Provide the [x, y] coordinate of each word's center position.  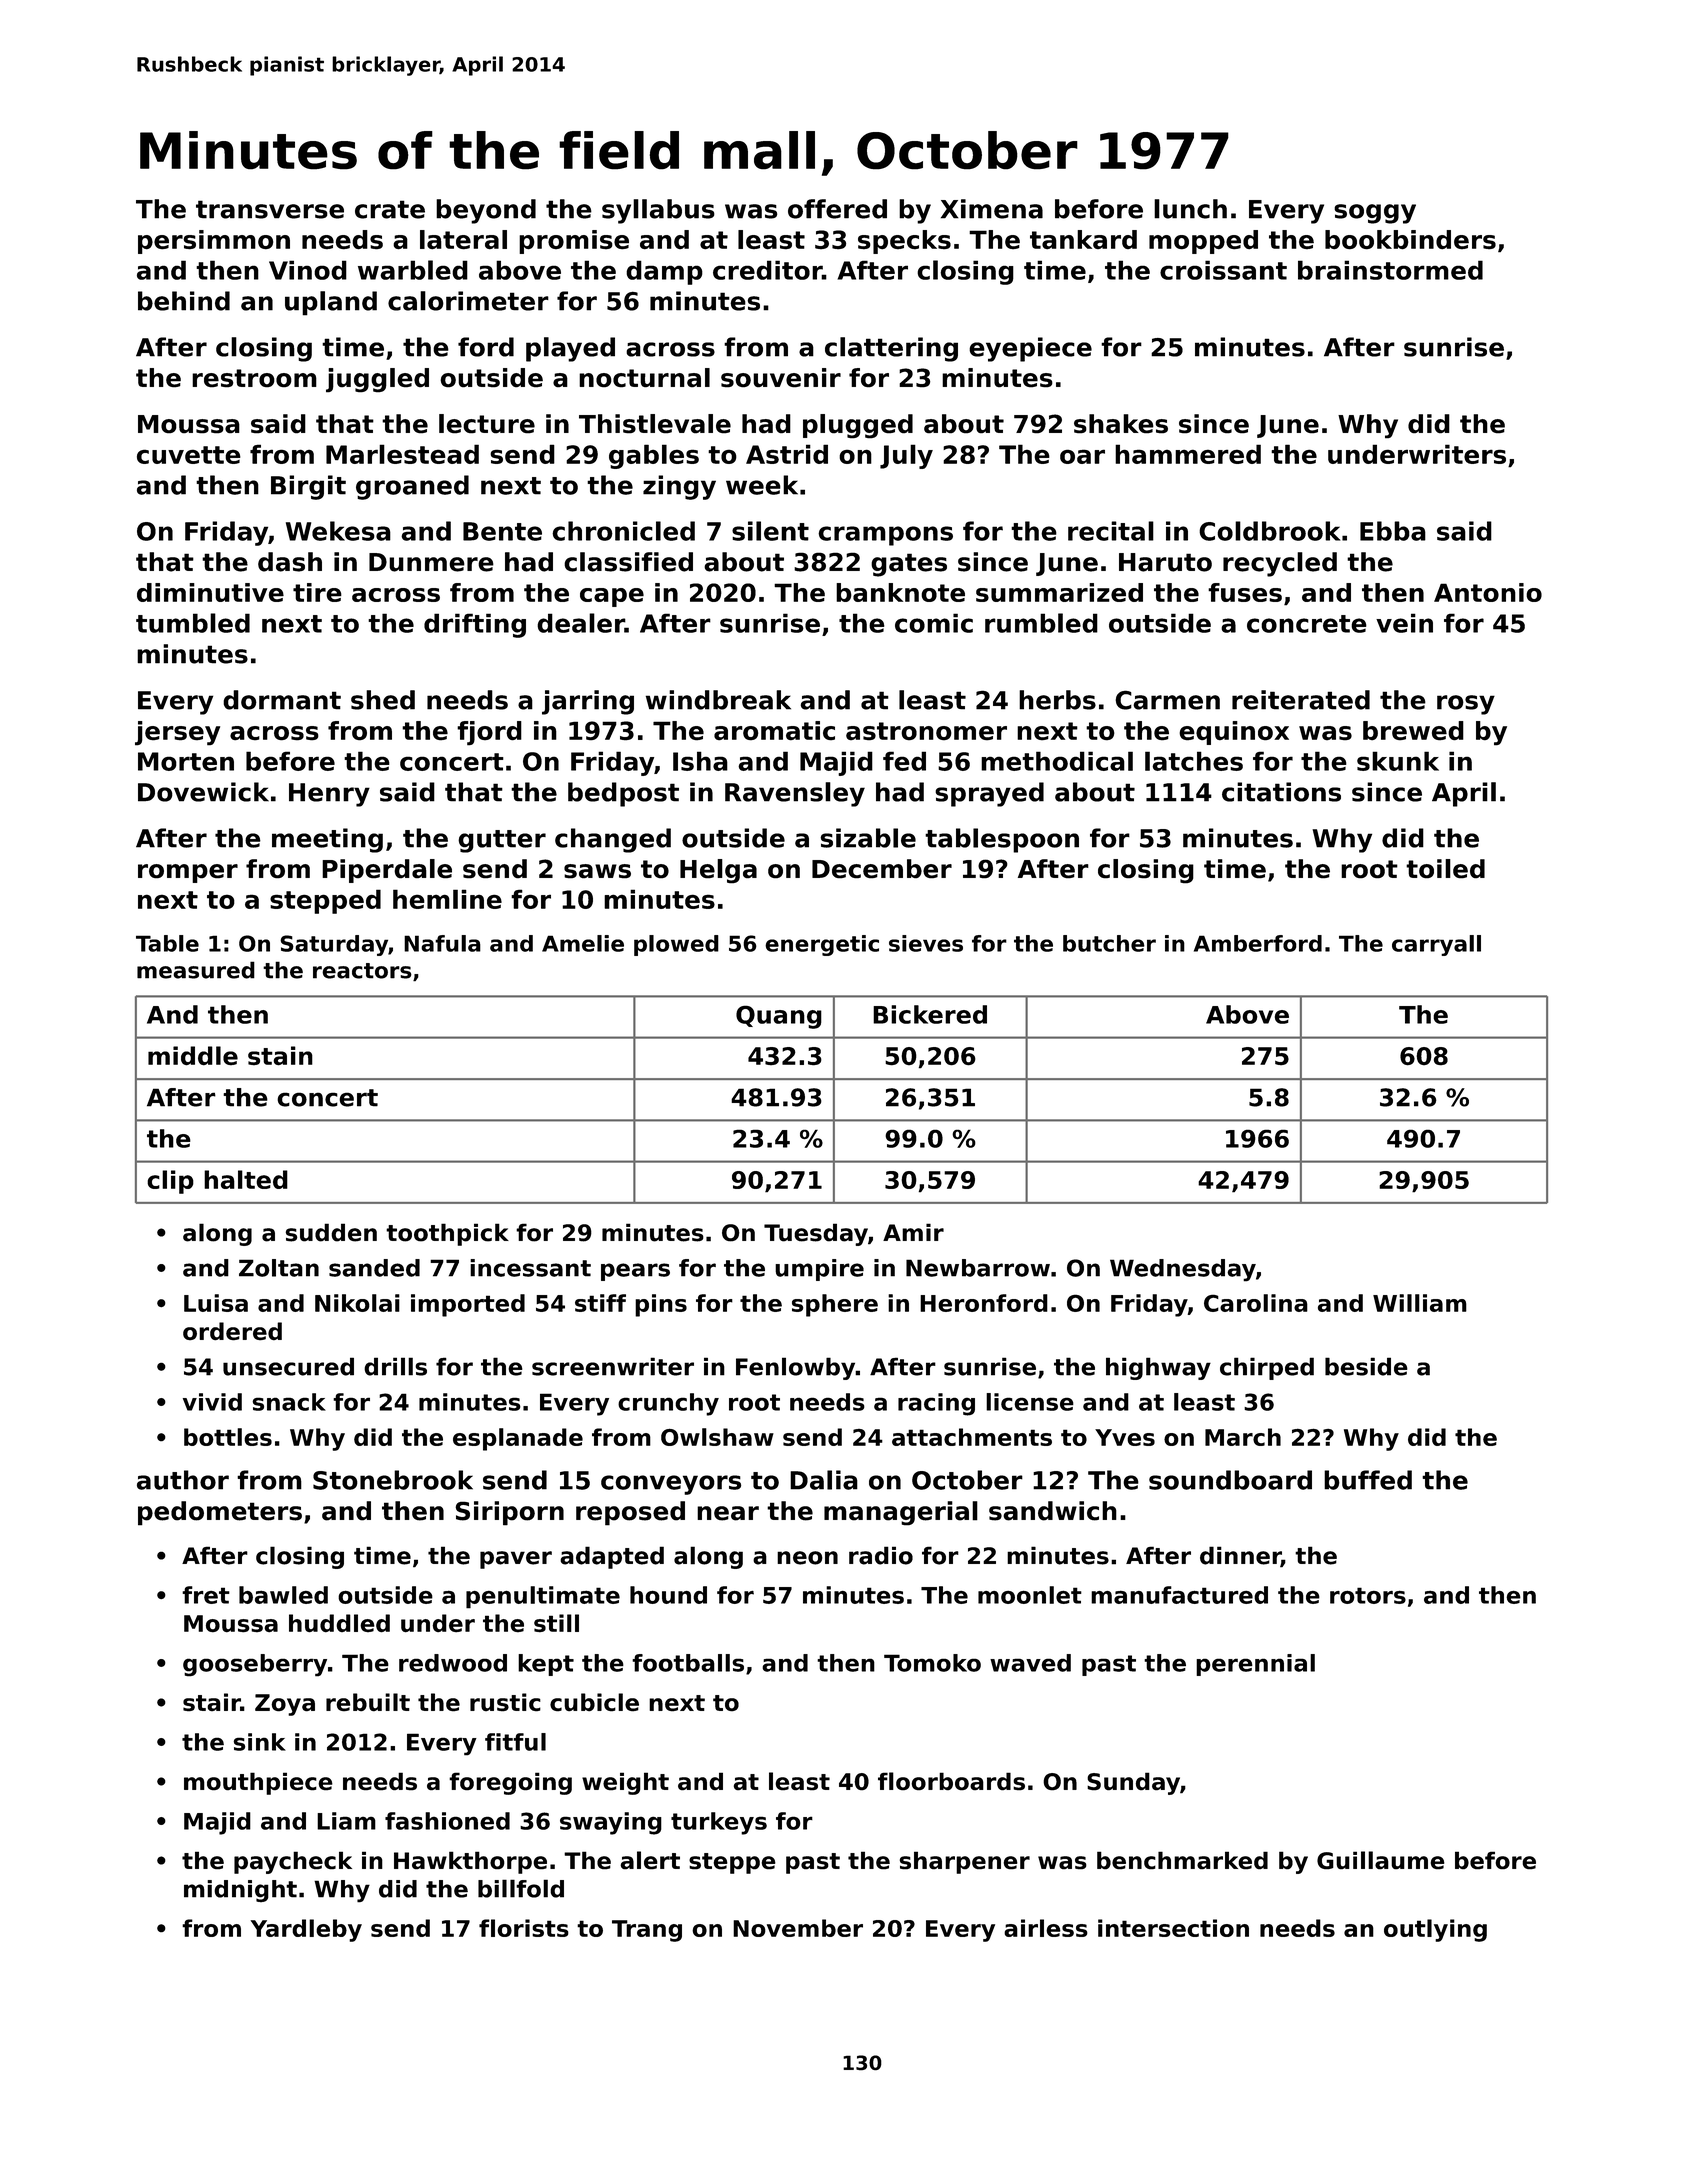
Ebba [1393, 531]
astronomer [926, 731]
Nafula [442, 943]
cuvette [189, 455]
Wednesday [1183, 1270]
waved [1030, 1663]
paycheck [293, 1862]
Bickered [930, 1014]
